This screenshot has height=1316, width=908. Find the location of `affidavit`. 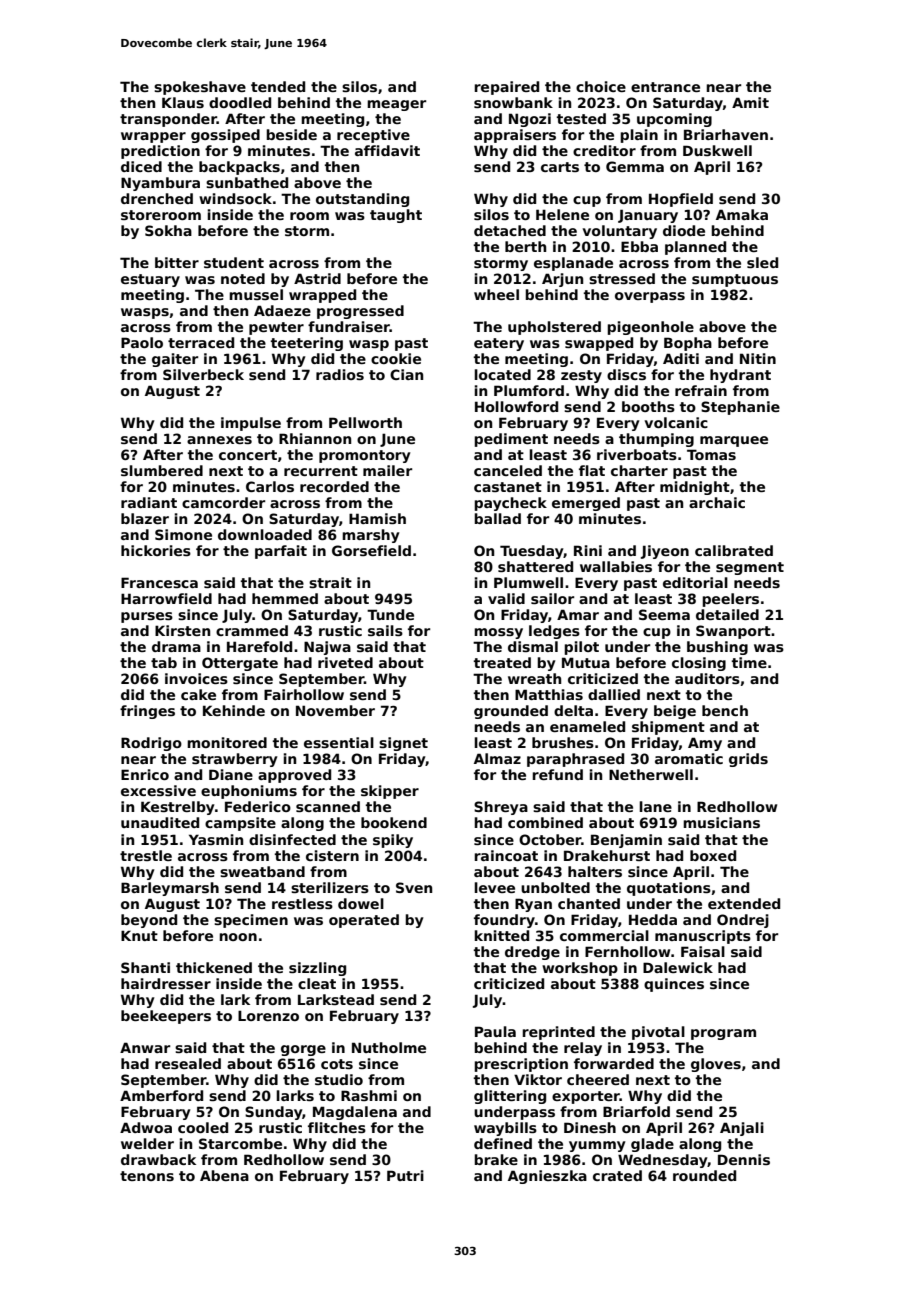

affidavit is located at coordinates (387, 150).
